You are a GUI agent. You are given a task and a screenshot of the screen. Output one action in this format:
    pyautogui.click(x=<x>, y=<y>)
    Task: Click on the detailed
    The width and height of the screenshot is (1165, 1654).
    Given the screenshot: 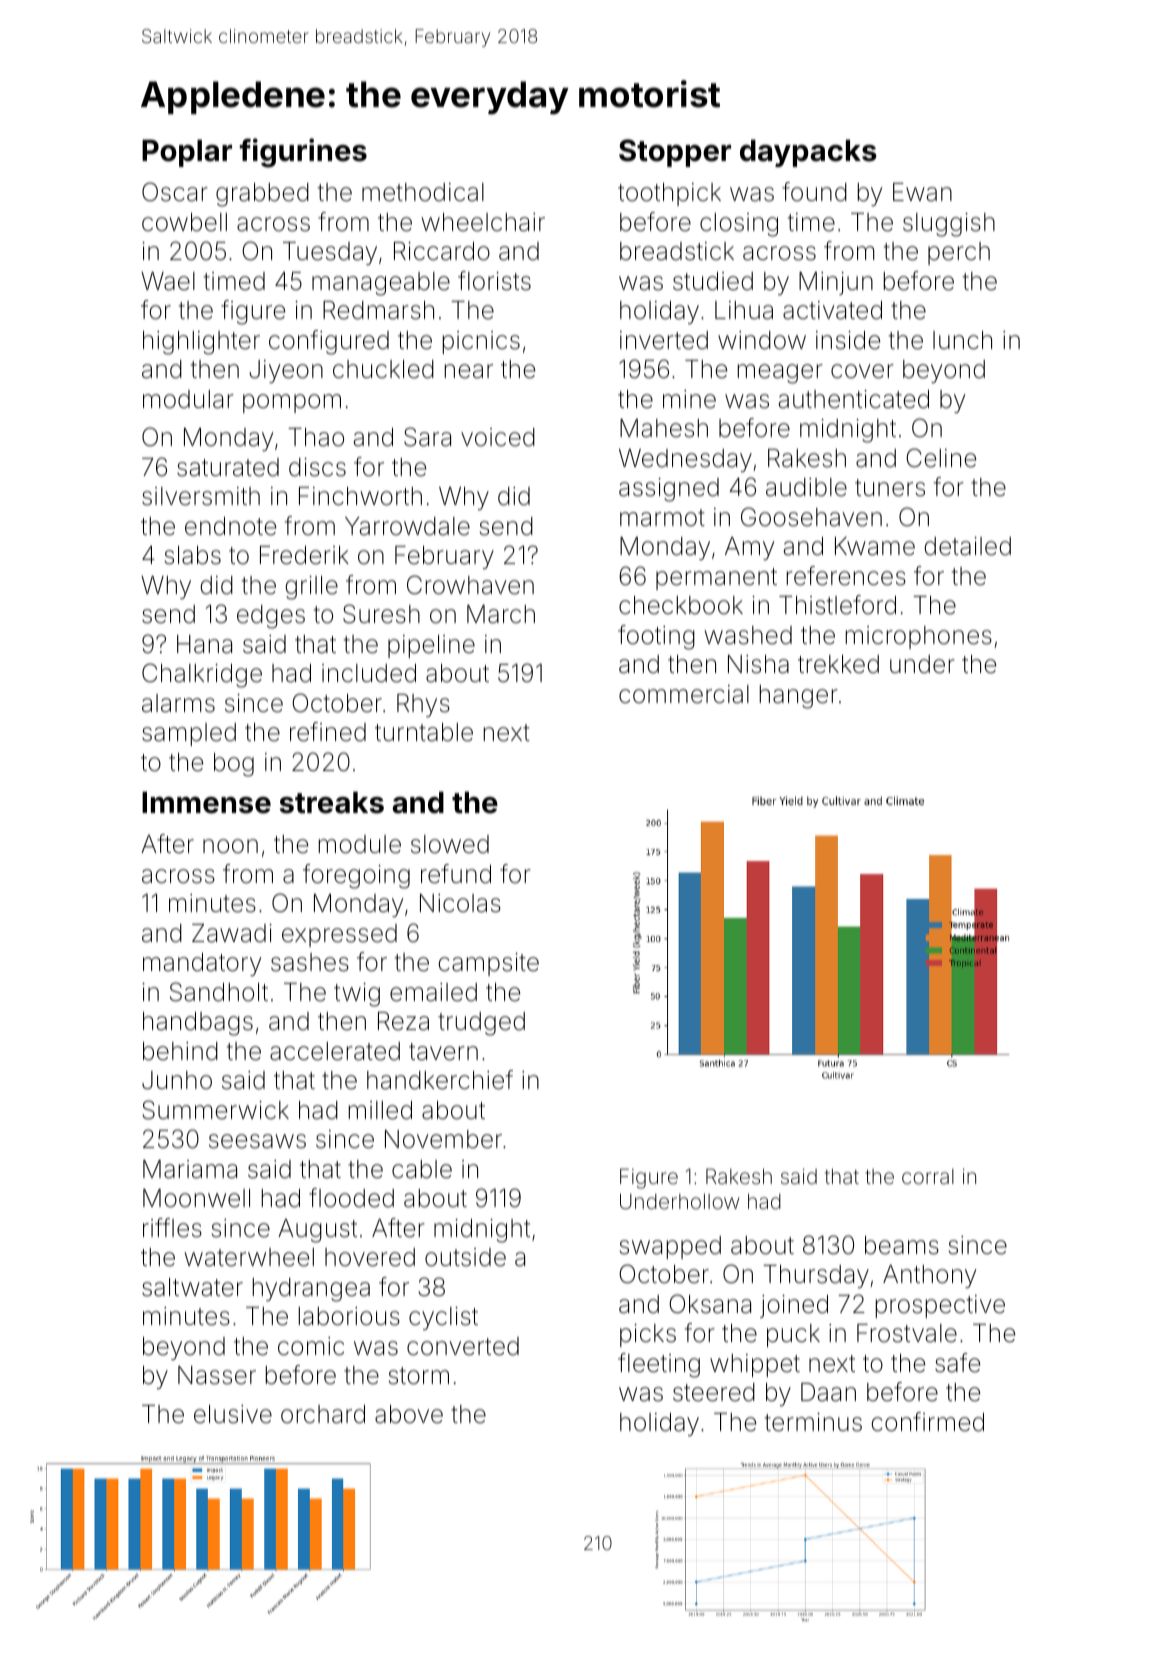 What is the action you would take?
    pyautogui.click(x=967, y=546)
